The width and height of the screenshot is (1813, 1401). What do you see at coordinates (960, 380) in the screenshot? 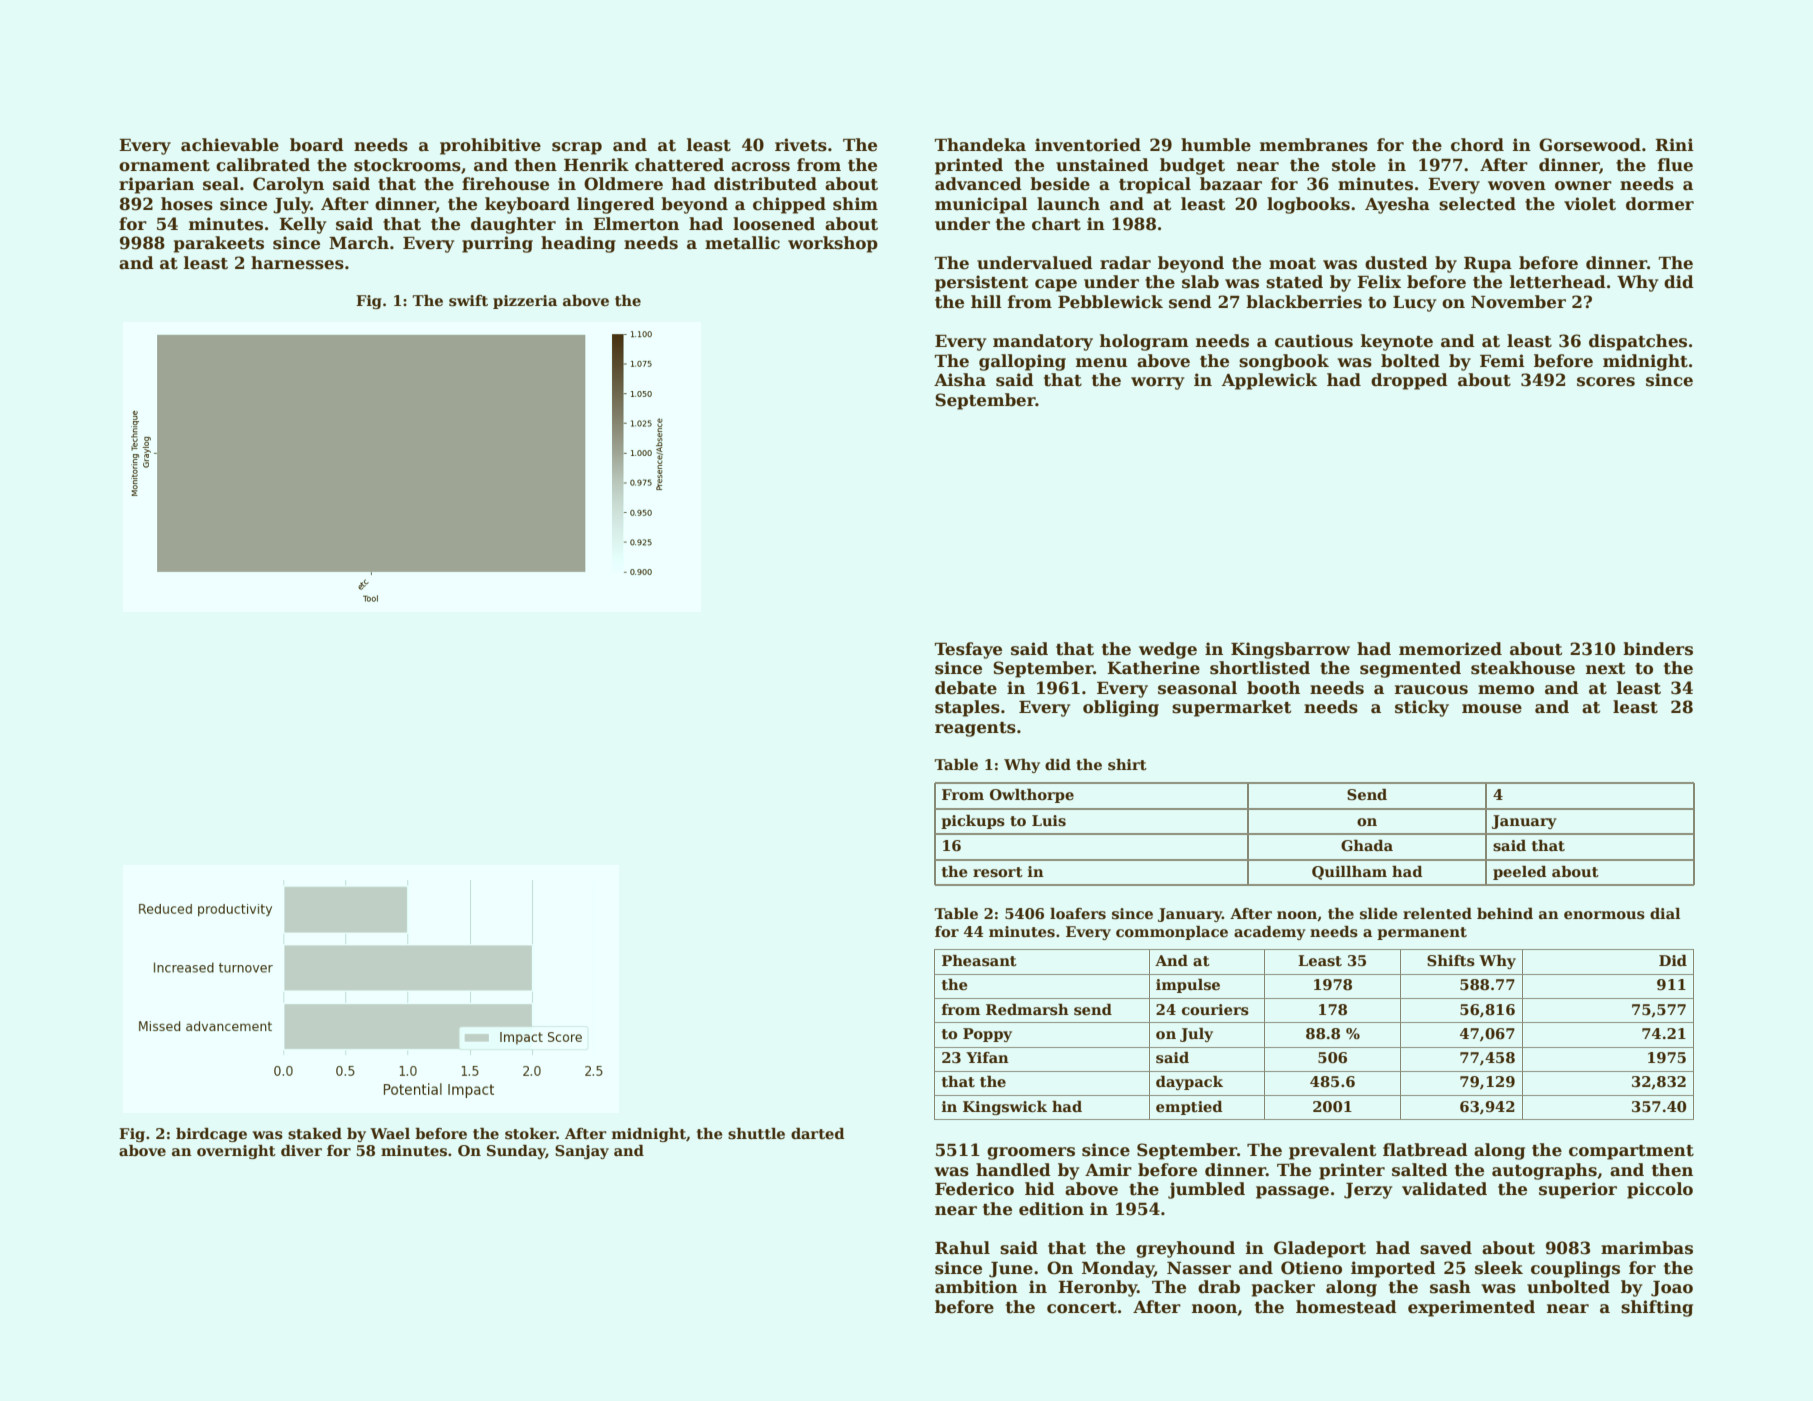
I see `Aisha` at bounding box center [960, 380].
